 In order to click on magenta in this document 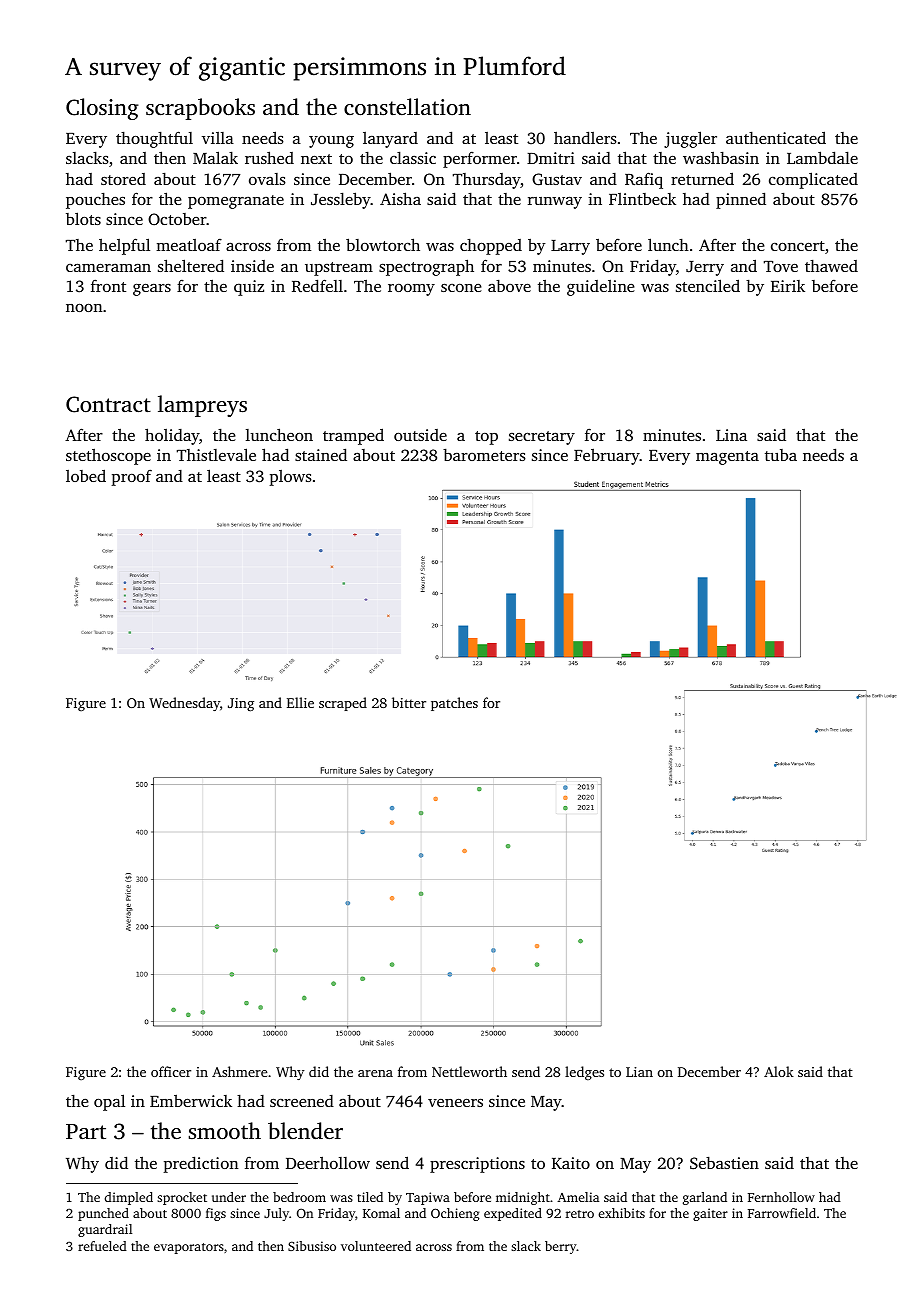, I will do `click(727, 458)`.
